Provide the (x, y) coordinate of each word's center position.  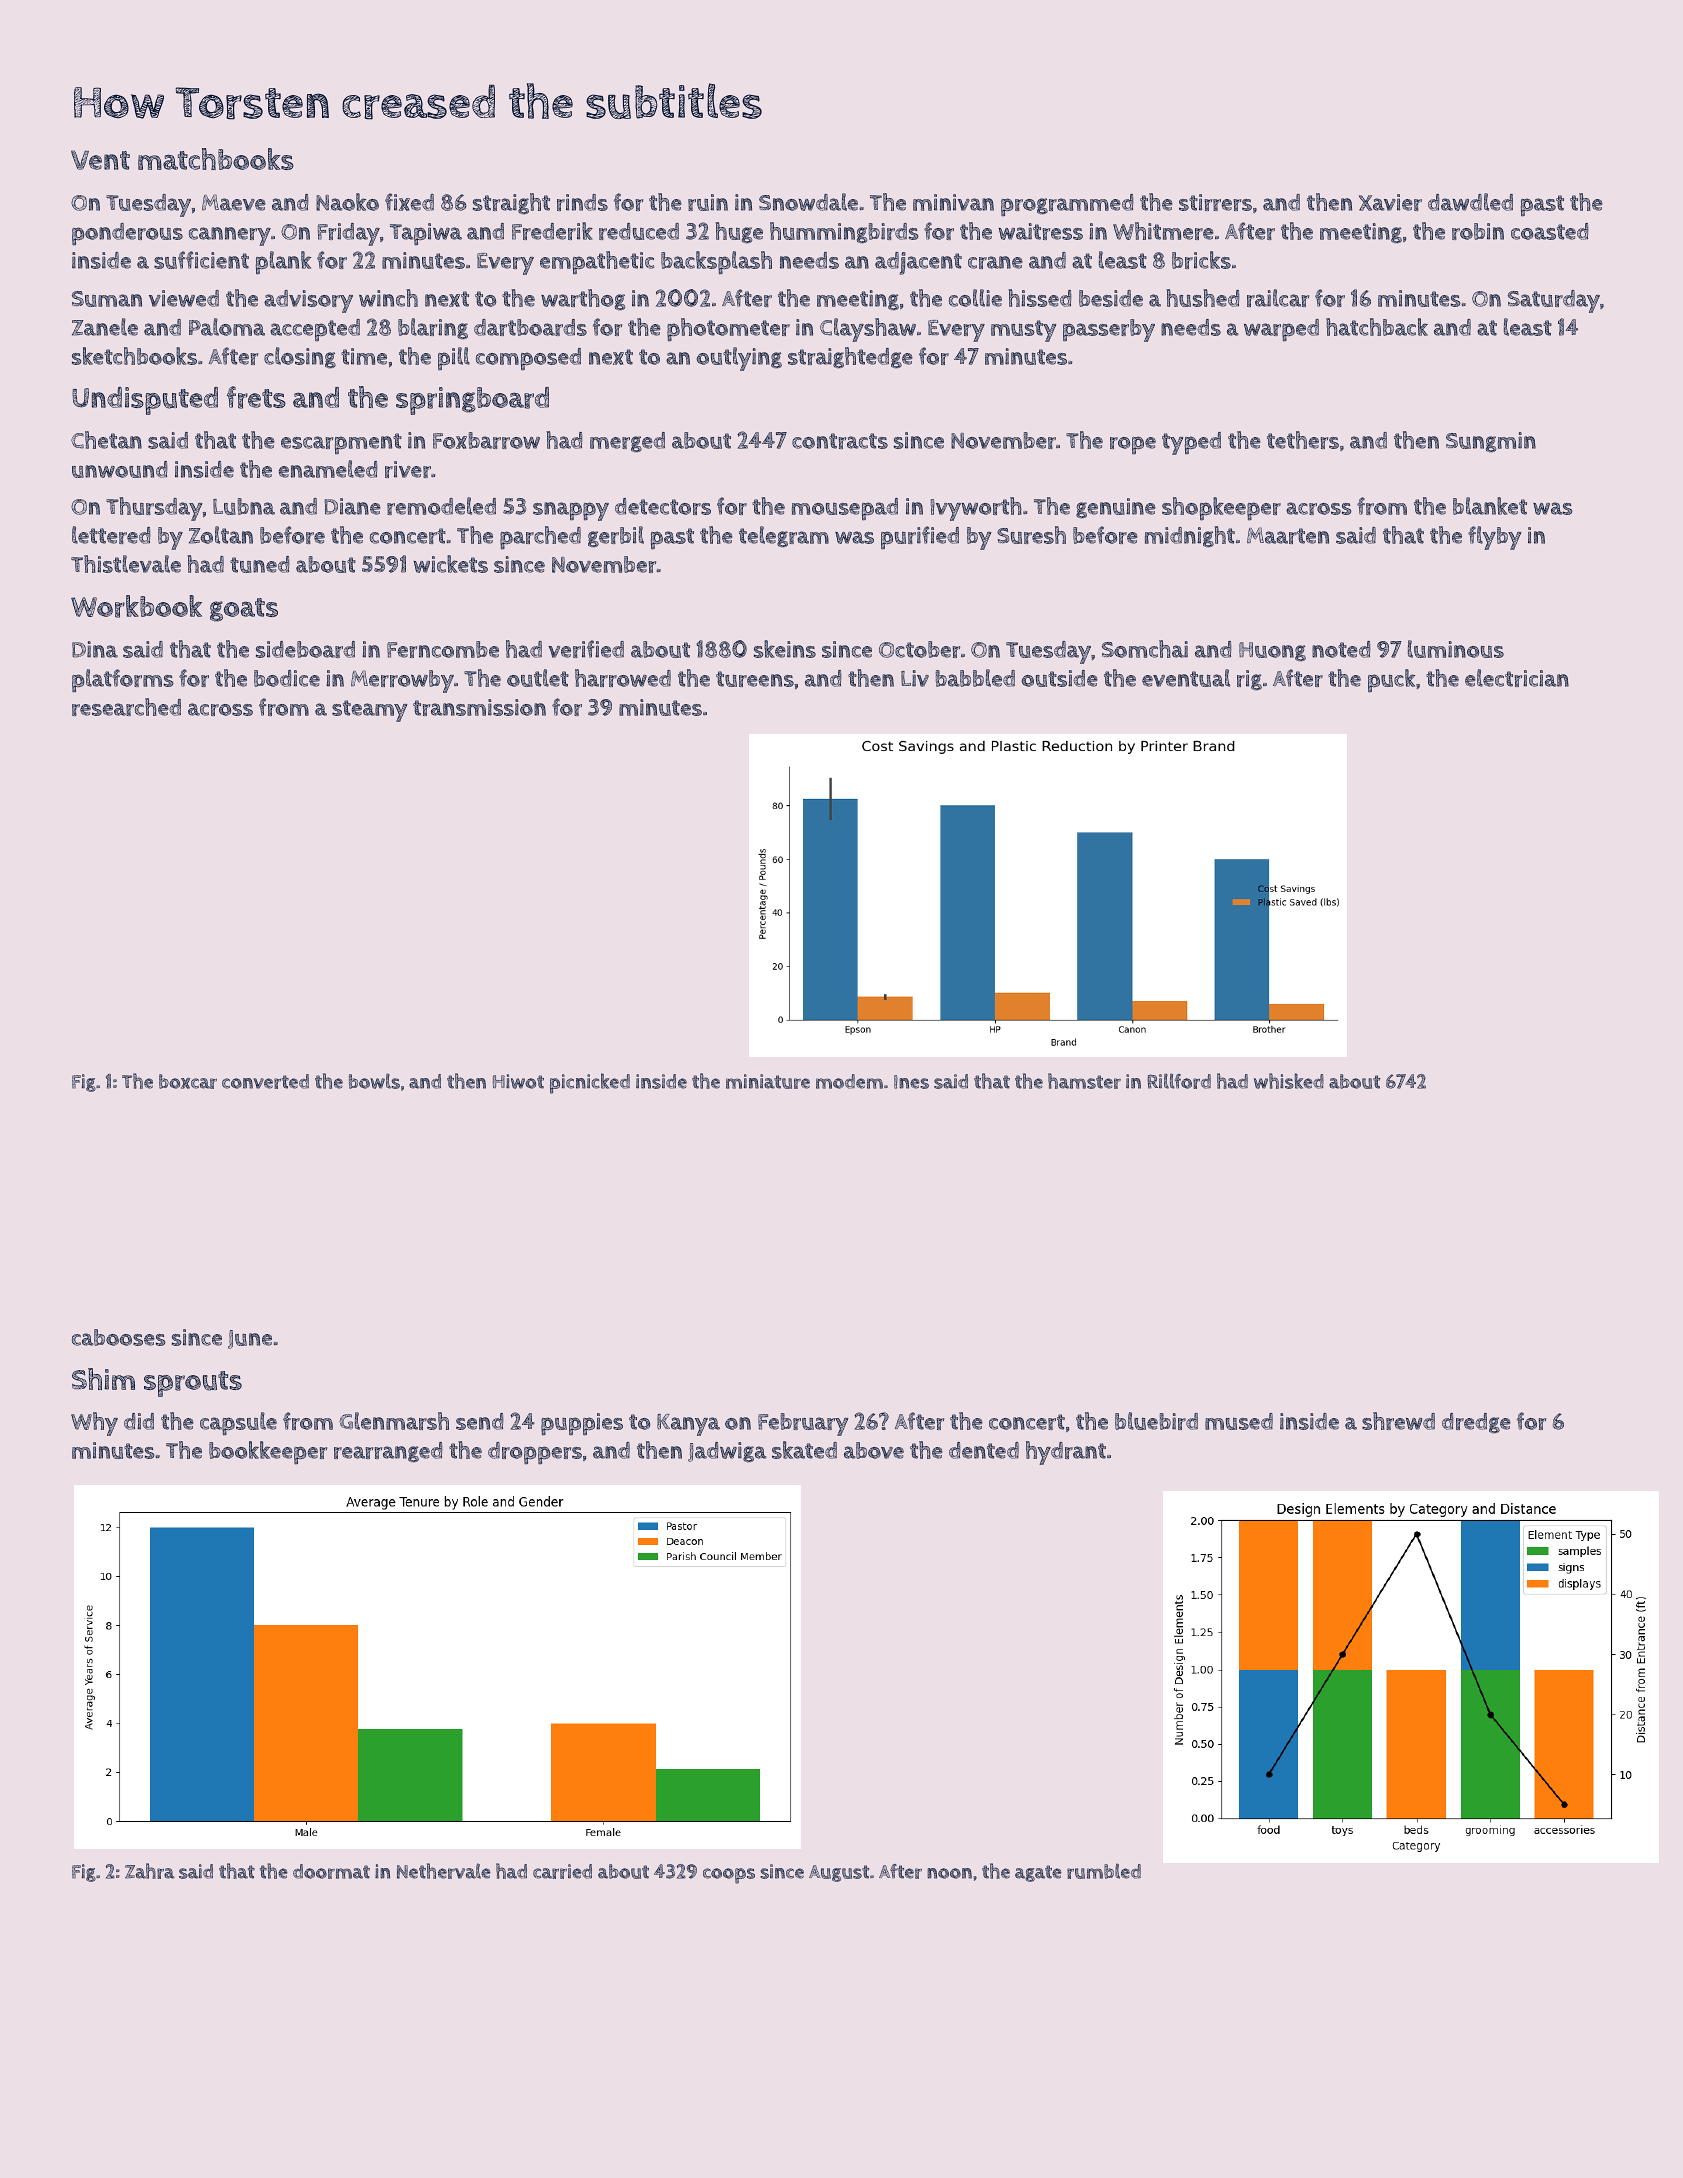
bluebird (1156, 1421)
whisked (1289, 1081)
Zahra (150, 1871)
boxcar (188, 1081)
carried (562, 1871)
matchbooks (216, 159)
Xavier (1390, 202)
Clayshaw (868, 330)
